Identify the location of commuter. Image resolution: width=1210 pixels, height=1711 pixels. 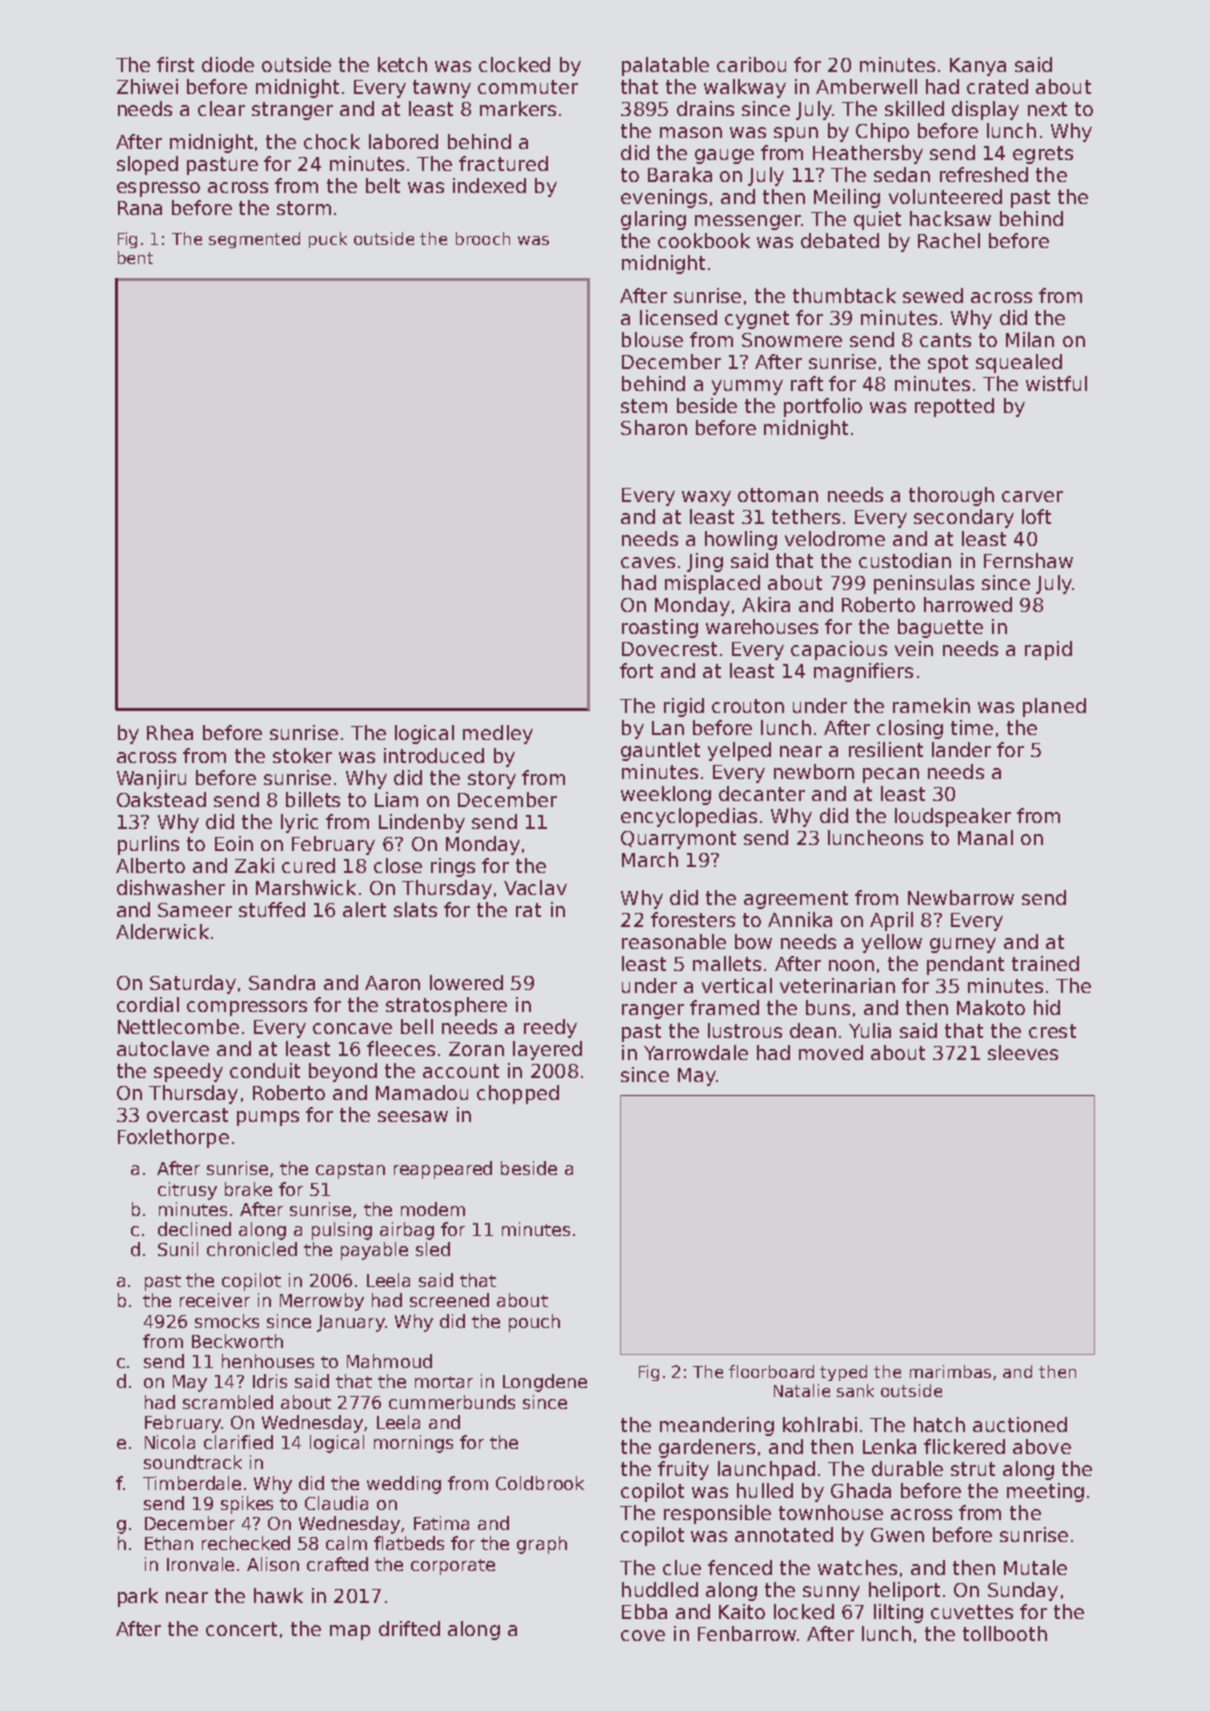
(528, 87).
